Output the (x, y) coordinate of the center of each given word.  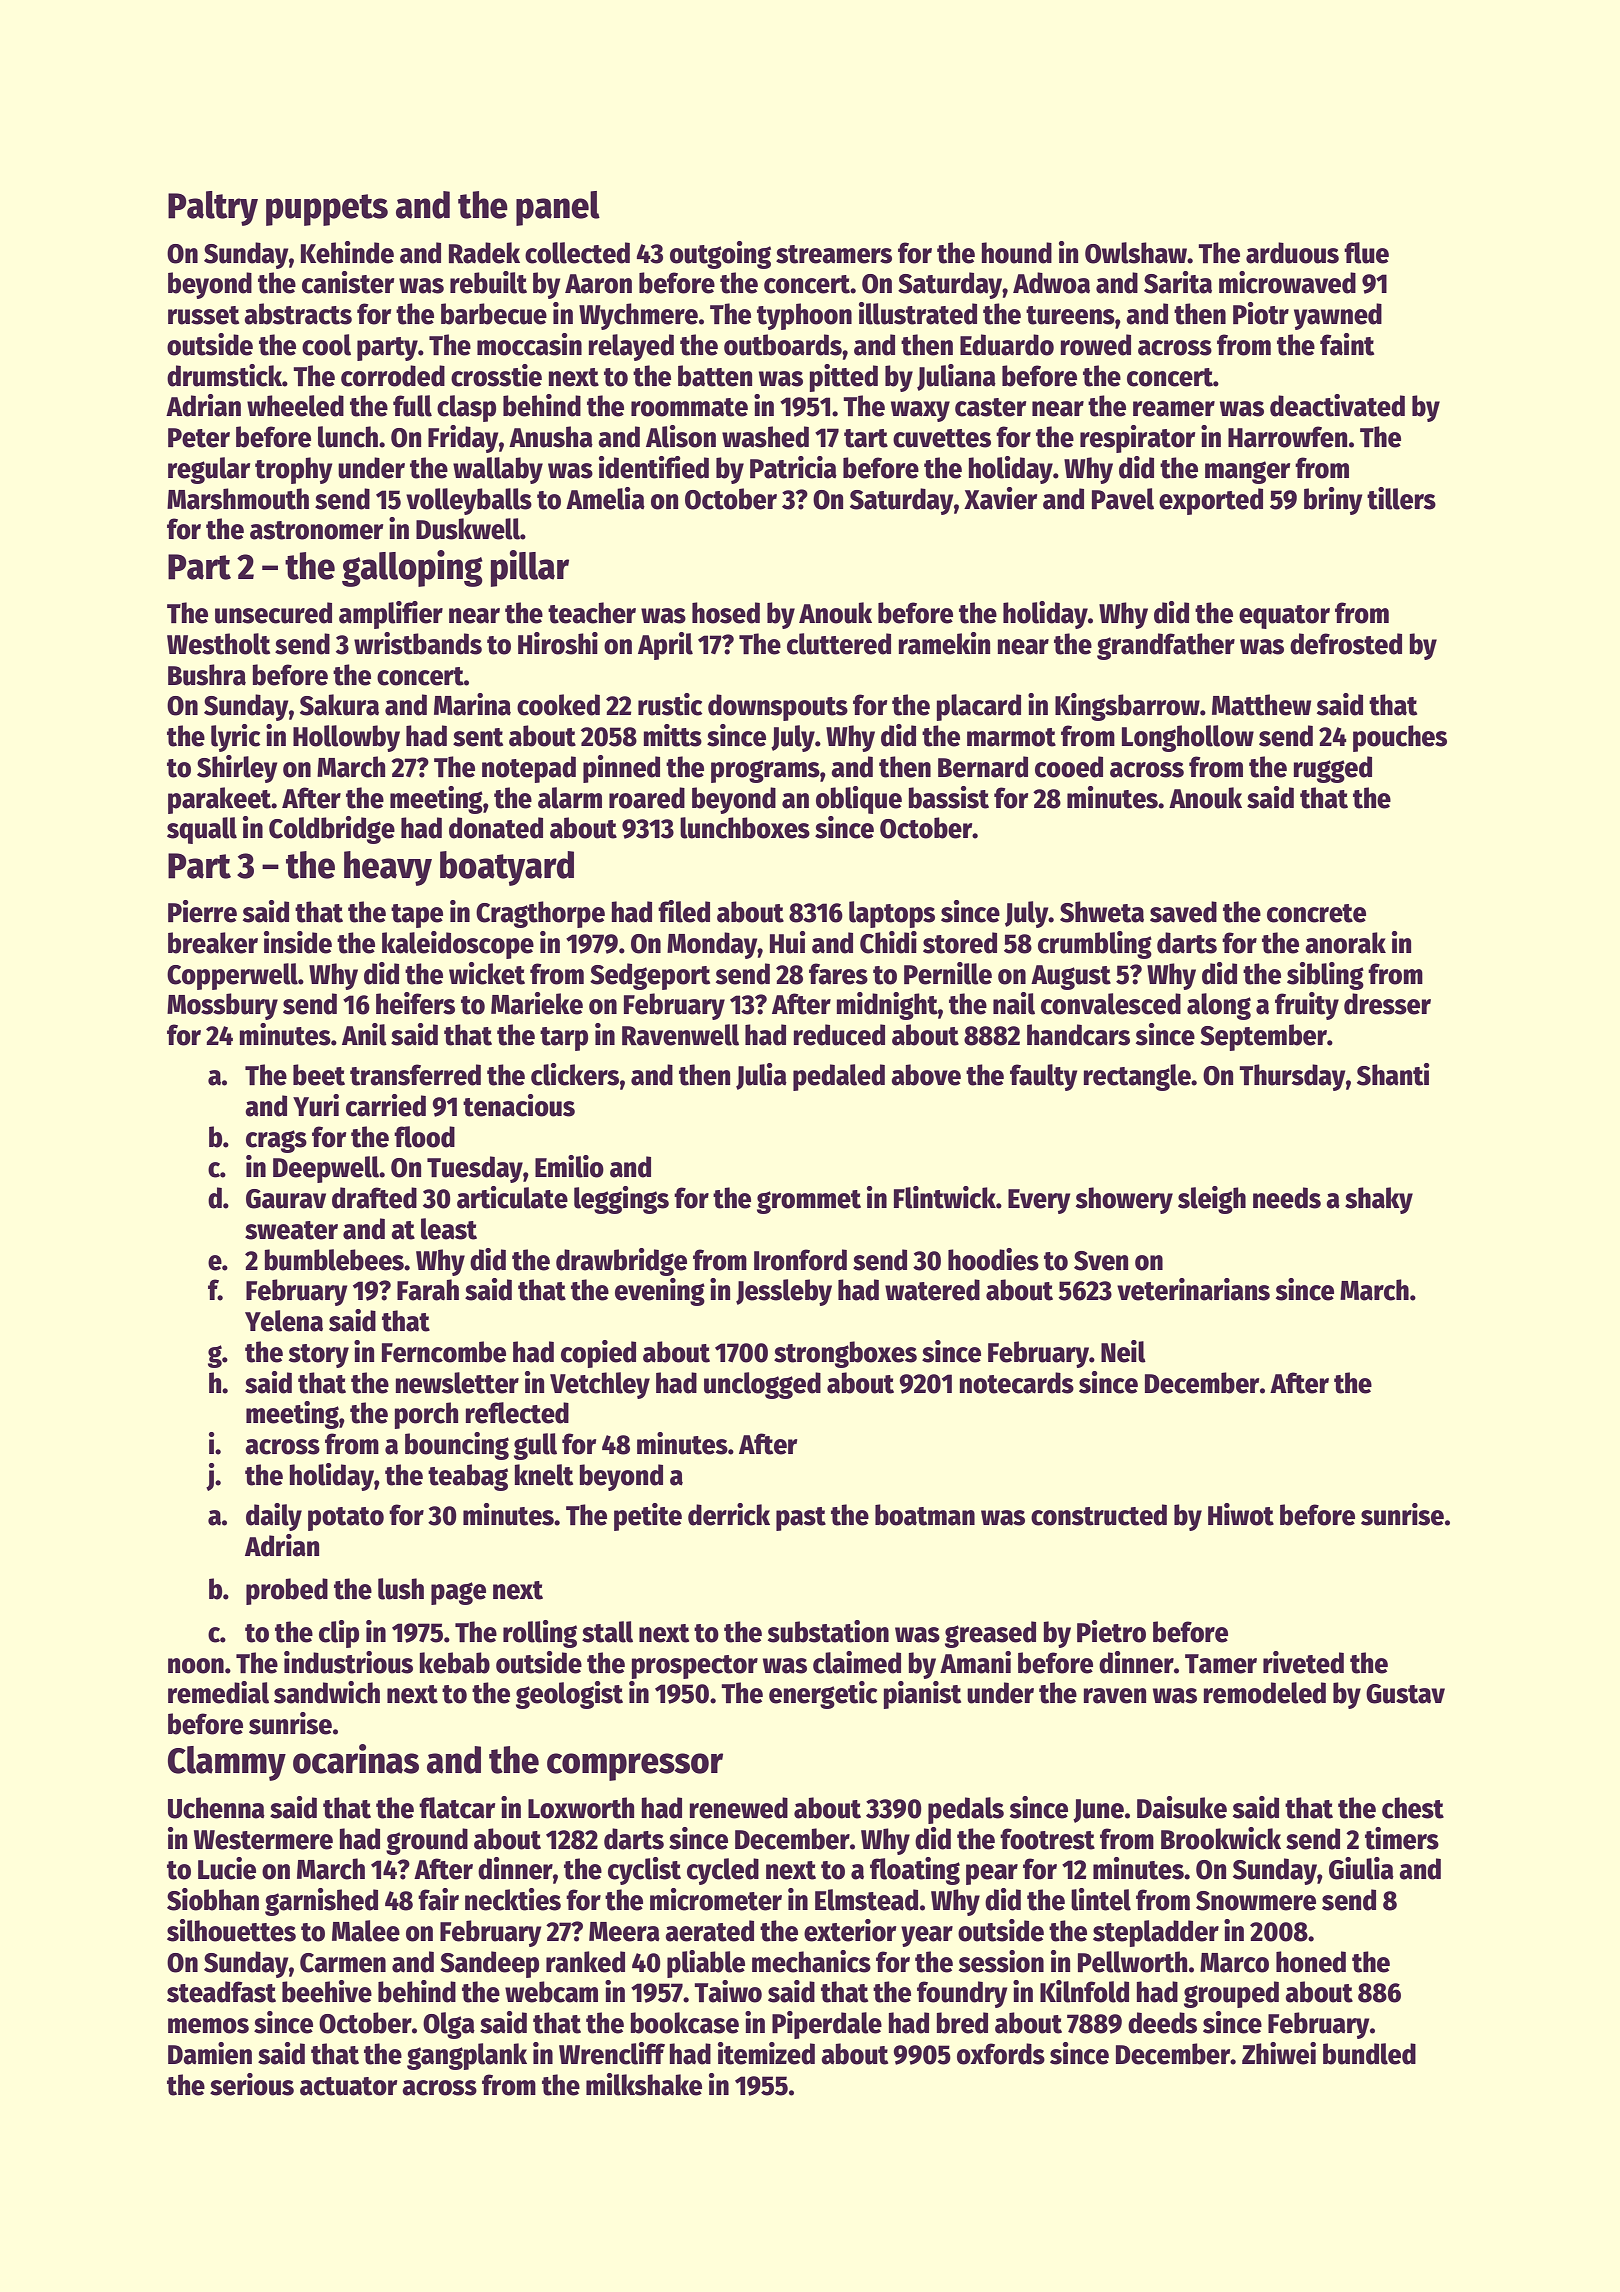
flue (1366, 253)
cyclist (644, 1871)
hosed (726, 613)
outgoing (720, 255)
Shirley (237, 769)
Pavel (1123, 499)
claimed (857, 1662)
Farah (428, 1290)
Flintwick (945, 1197)
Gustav (1405, 1694)
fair (438, 1899)
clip (339, 1634)
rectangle (1137, 1077)
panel (558, 208)
